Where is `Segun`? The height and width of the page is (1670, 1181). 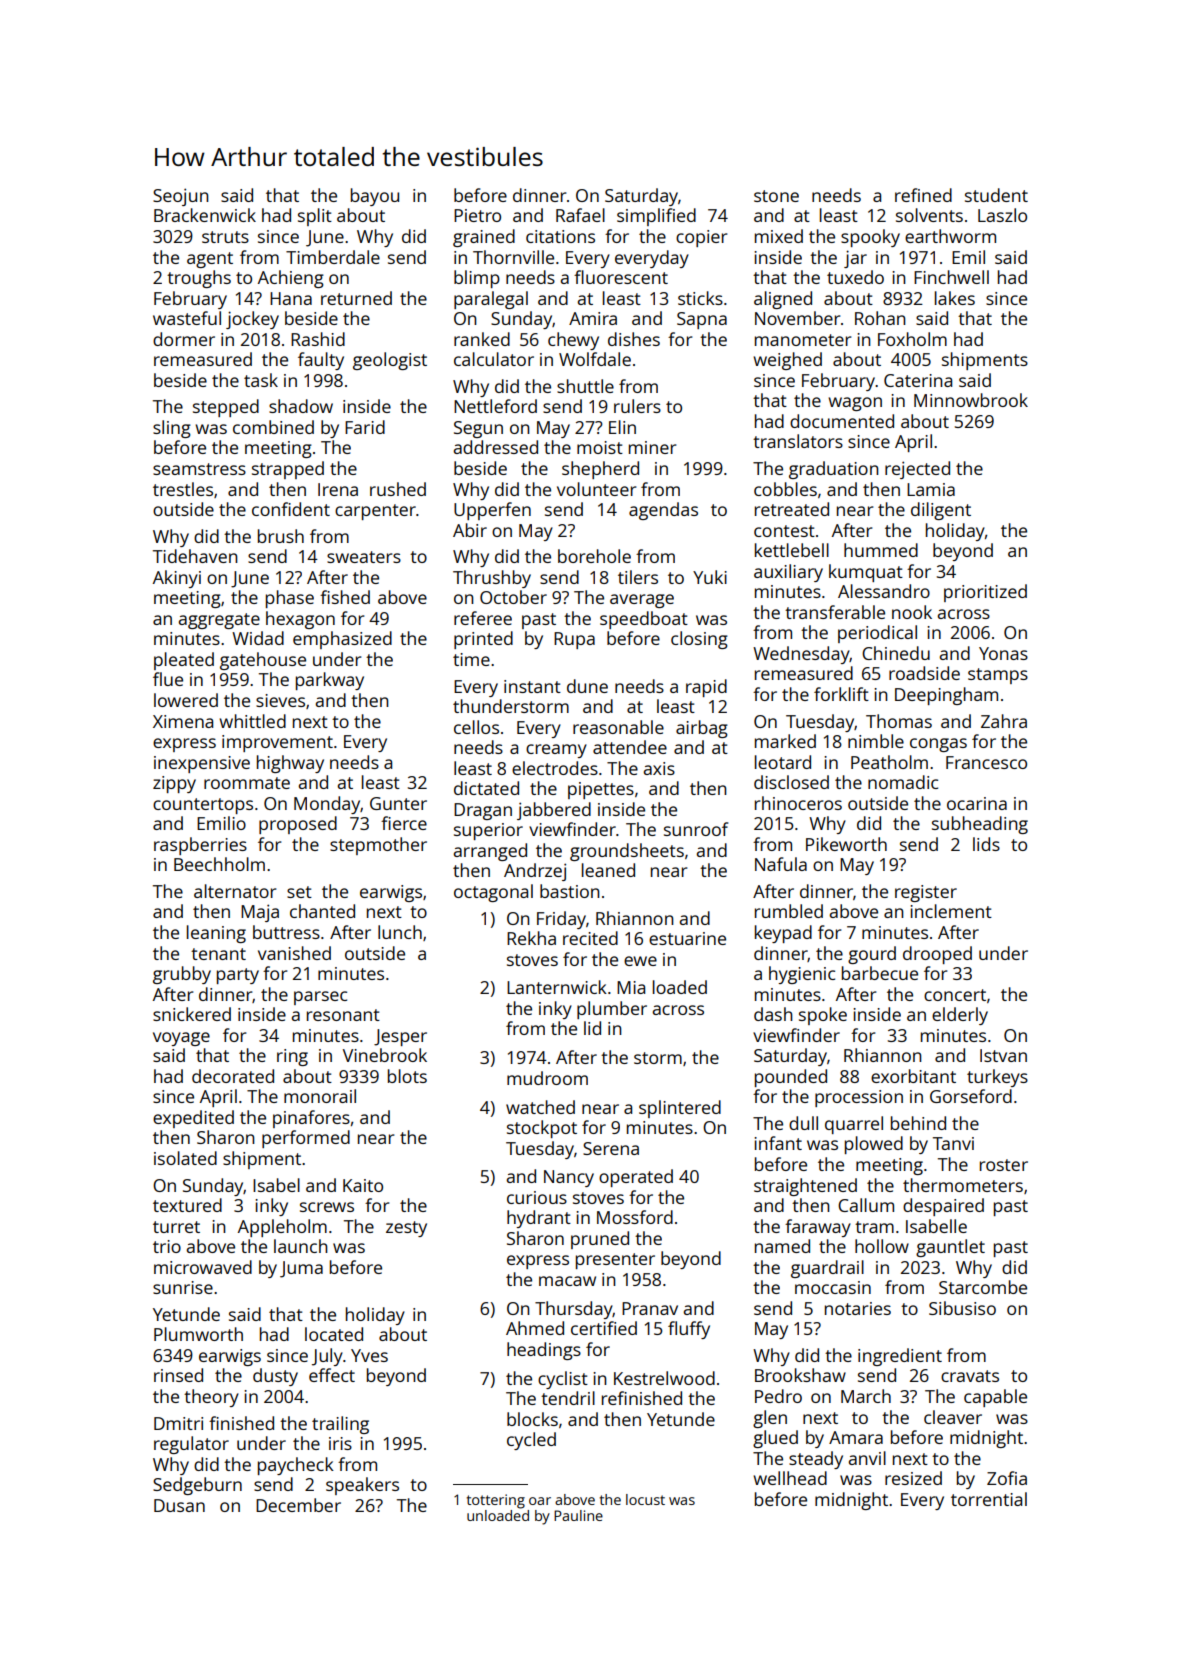 Segun is located at coordinates (478, 429).
